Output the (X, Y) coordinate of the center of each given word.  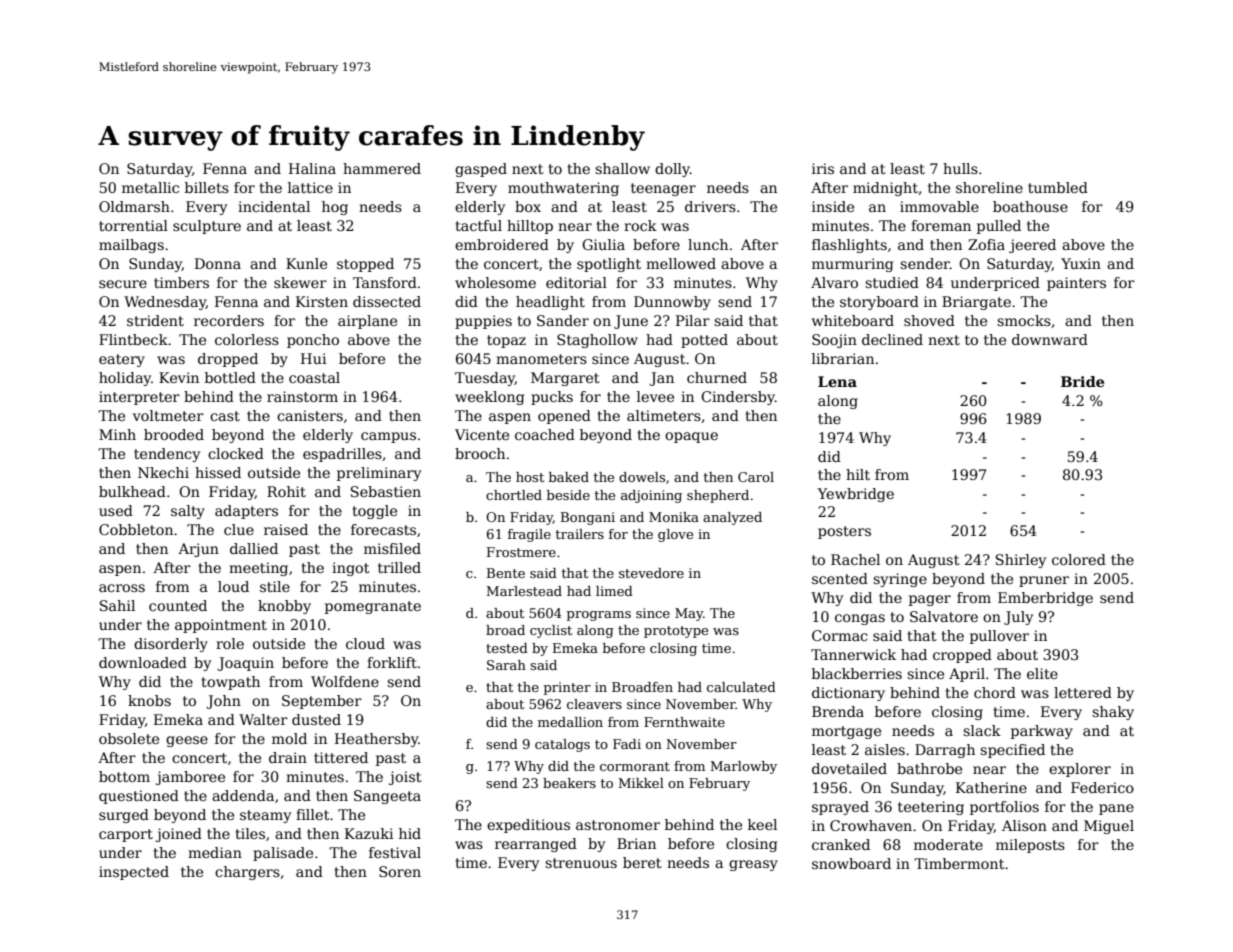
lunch (708, 244)
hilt (858, 474)
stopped (365, 265)
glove (675, 535)
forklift (392, 662)
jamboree (190, 778)
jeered (1032, 246)
